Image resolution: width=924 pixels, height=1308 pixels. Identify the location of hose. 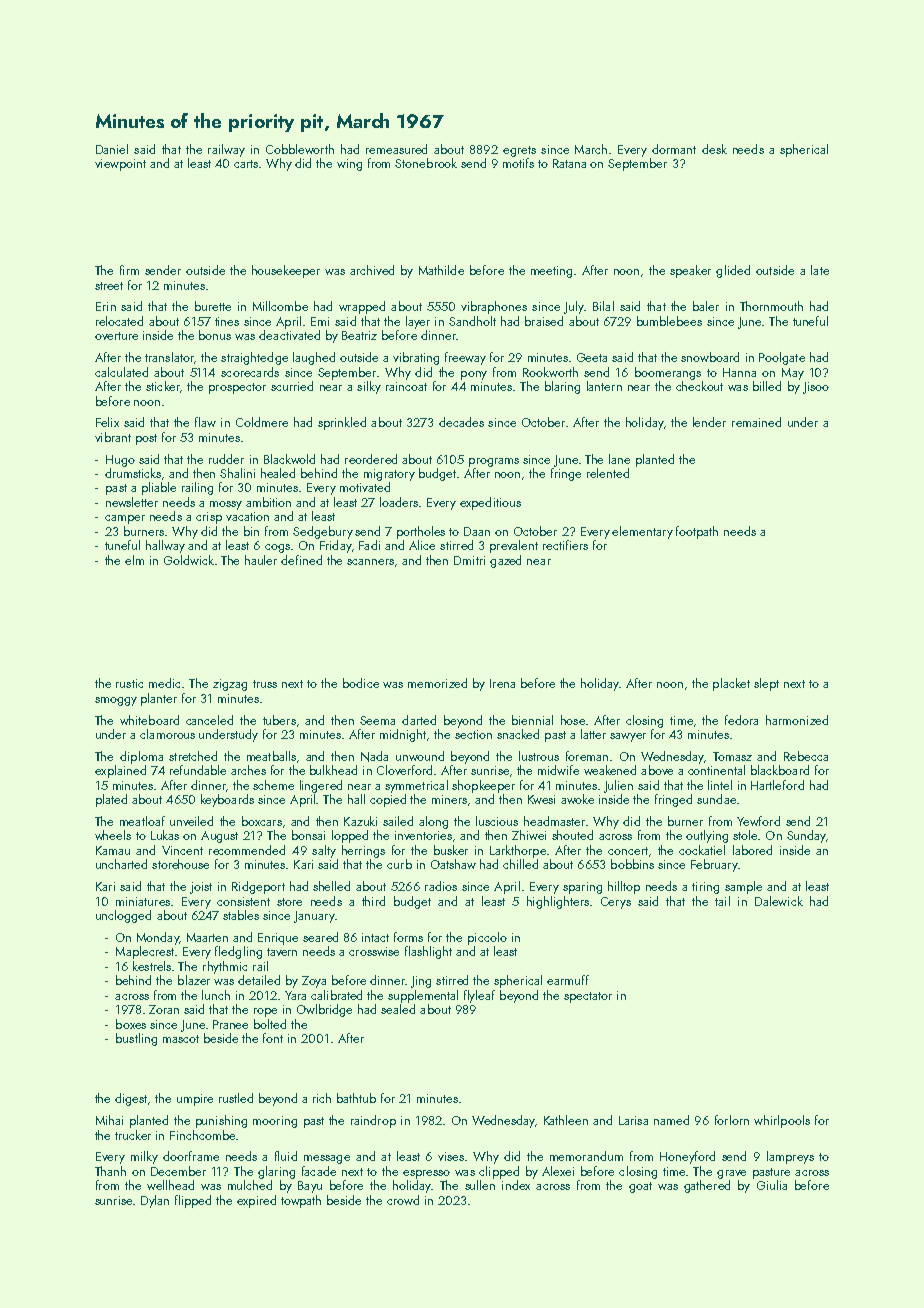
(573, 720).
